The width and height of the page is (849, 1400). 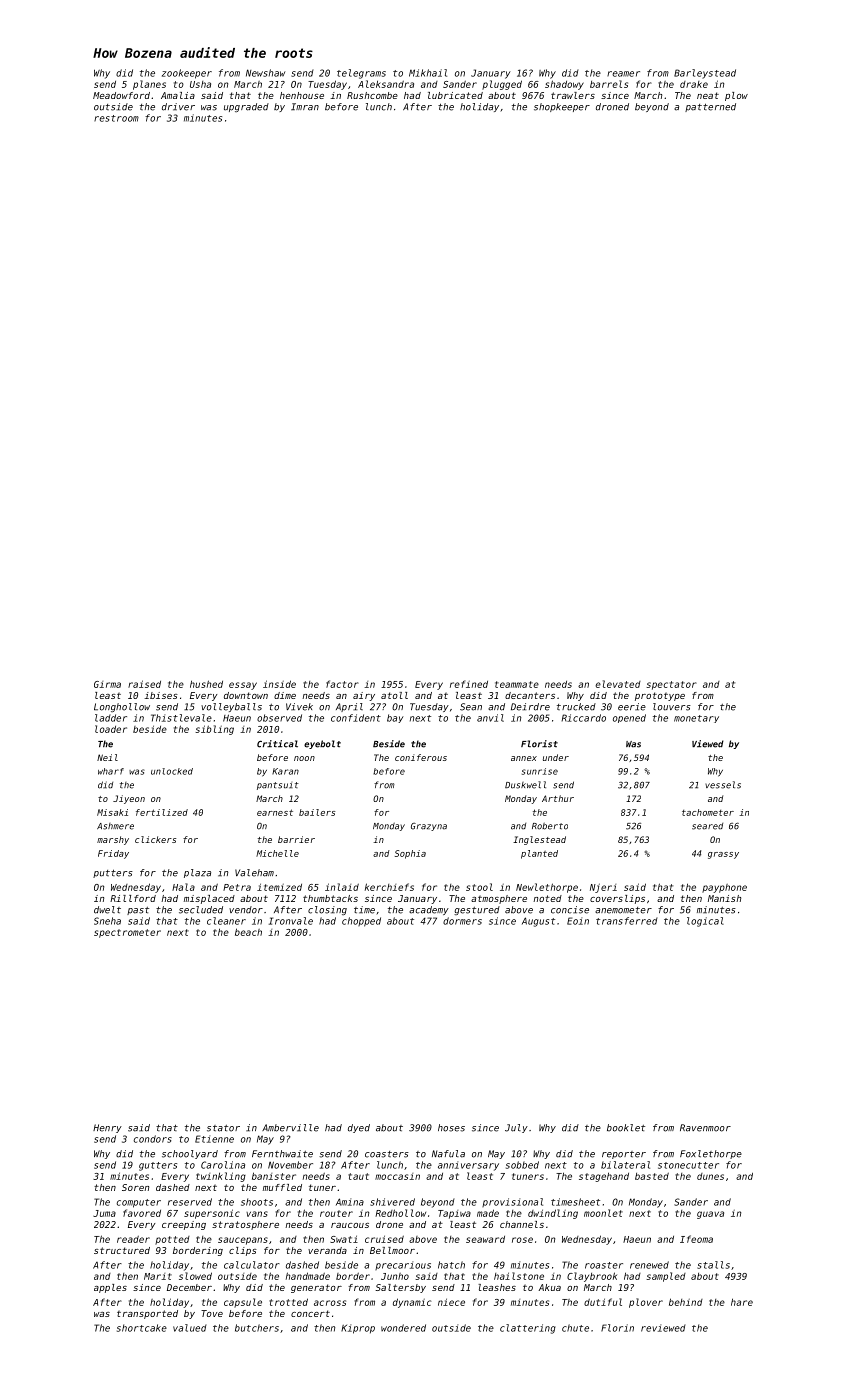 I want to click on July, so click(x=516, y=1128).
